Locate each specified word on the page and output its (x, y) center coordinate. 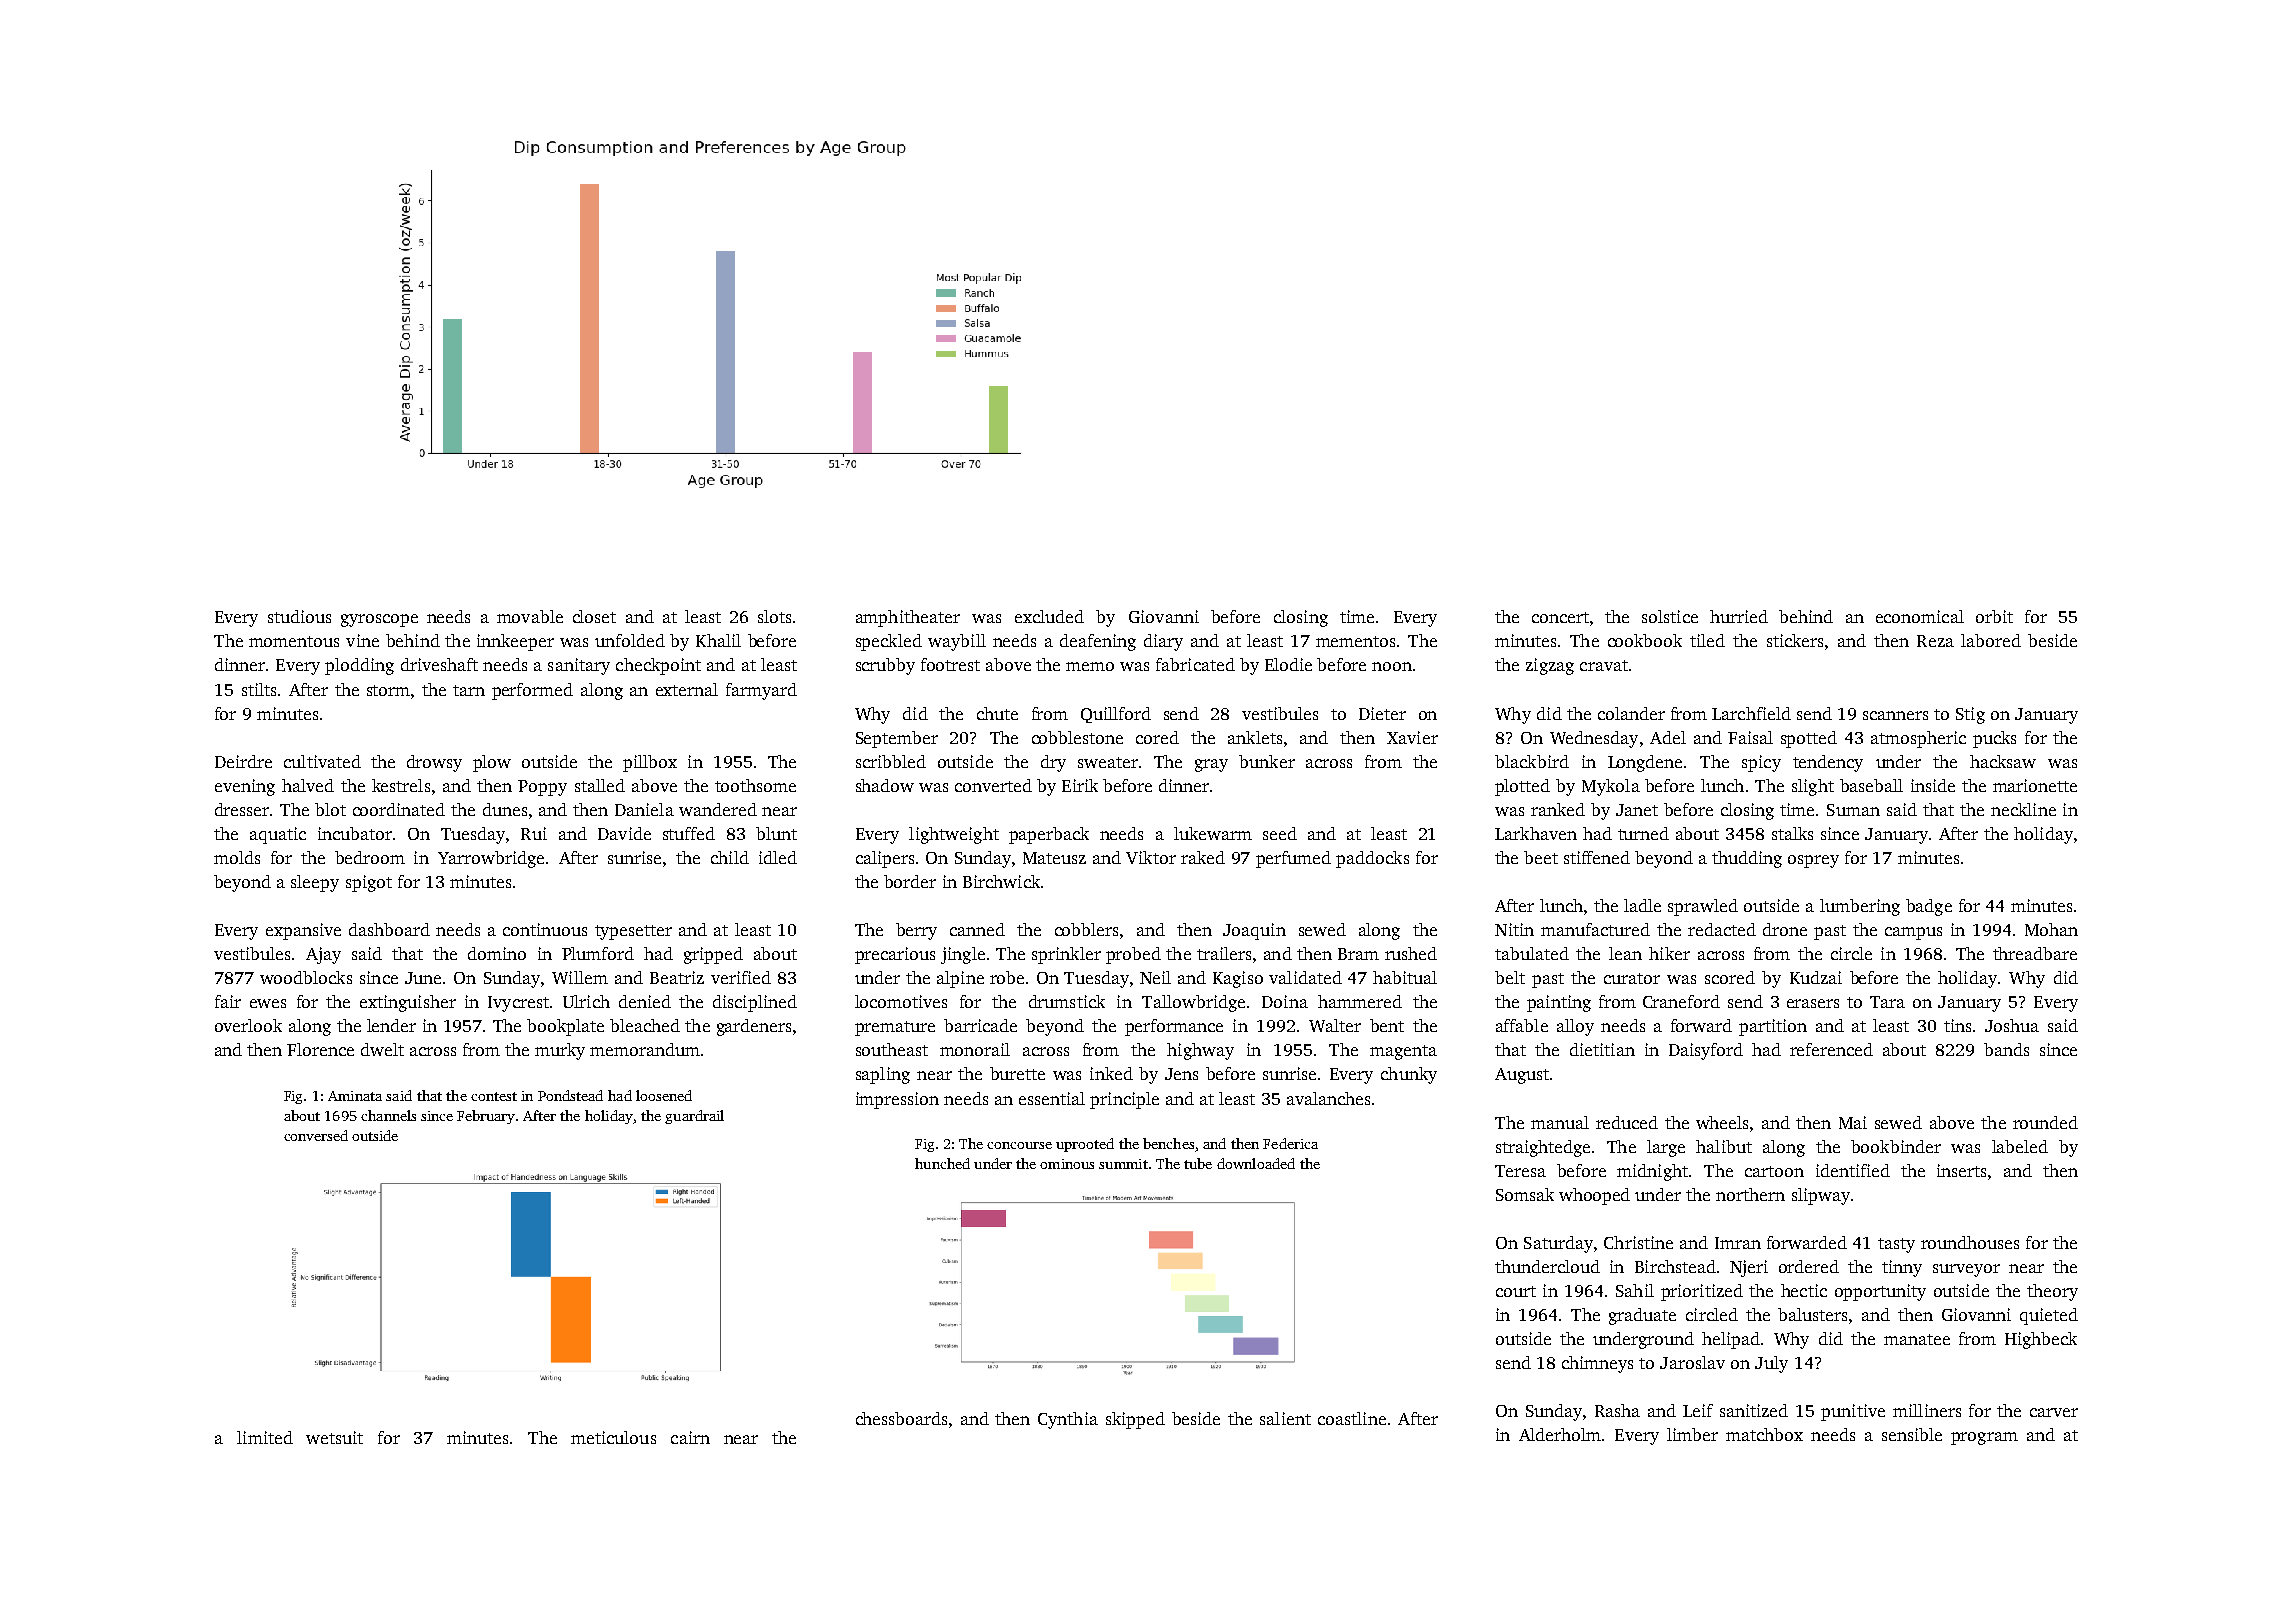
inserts (1961, 1170)
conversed (316, 1135)
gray (1211, 765)
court (1516, 1291)
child (730, 857)
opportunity (1880, 1292)
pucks (1994, 739)
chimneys (1597, 1364)
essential (1052, 1098)
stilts (259, 689)
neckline (2023, 809)
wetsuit (334, 1437)
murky (560, 1051)
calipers (885, 859)
